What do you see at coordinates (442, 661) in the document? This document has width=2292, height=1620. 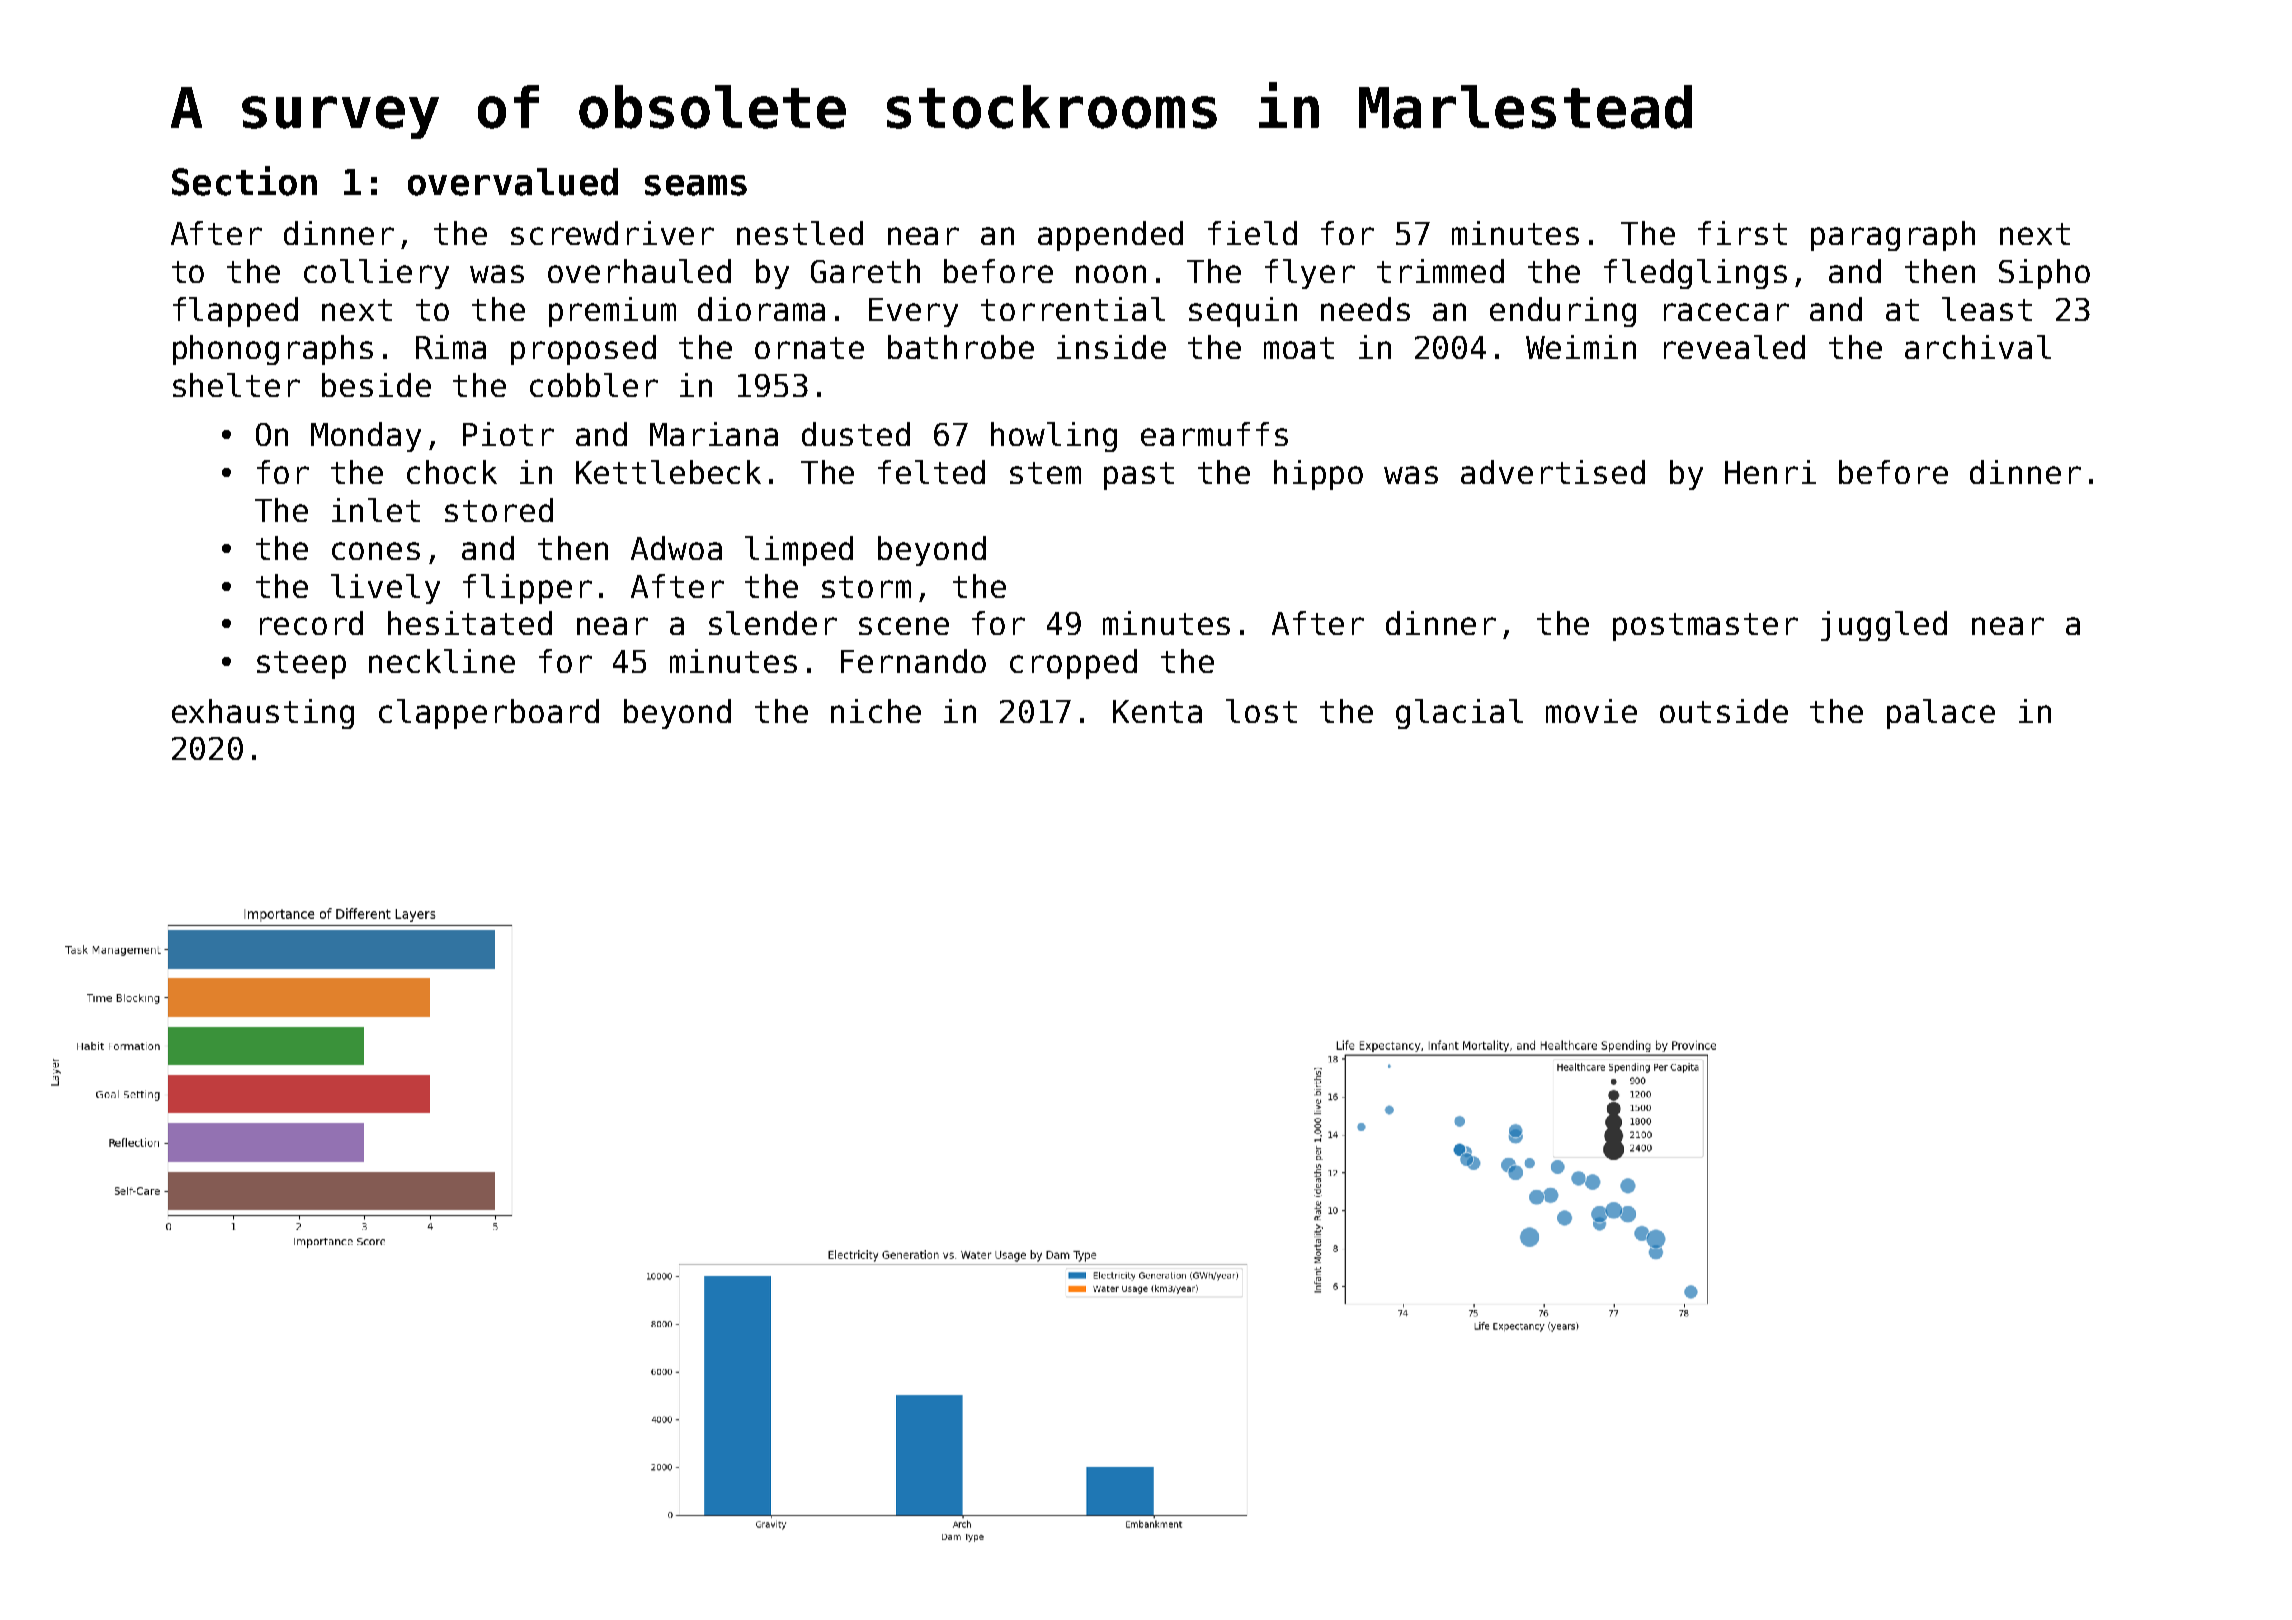 I see `neckline` at bounding box center [442, 661].
